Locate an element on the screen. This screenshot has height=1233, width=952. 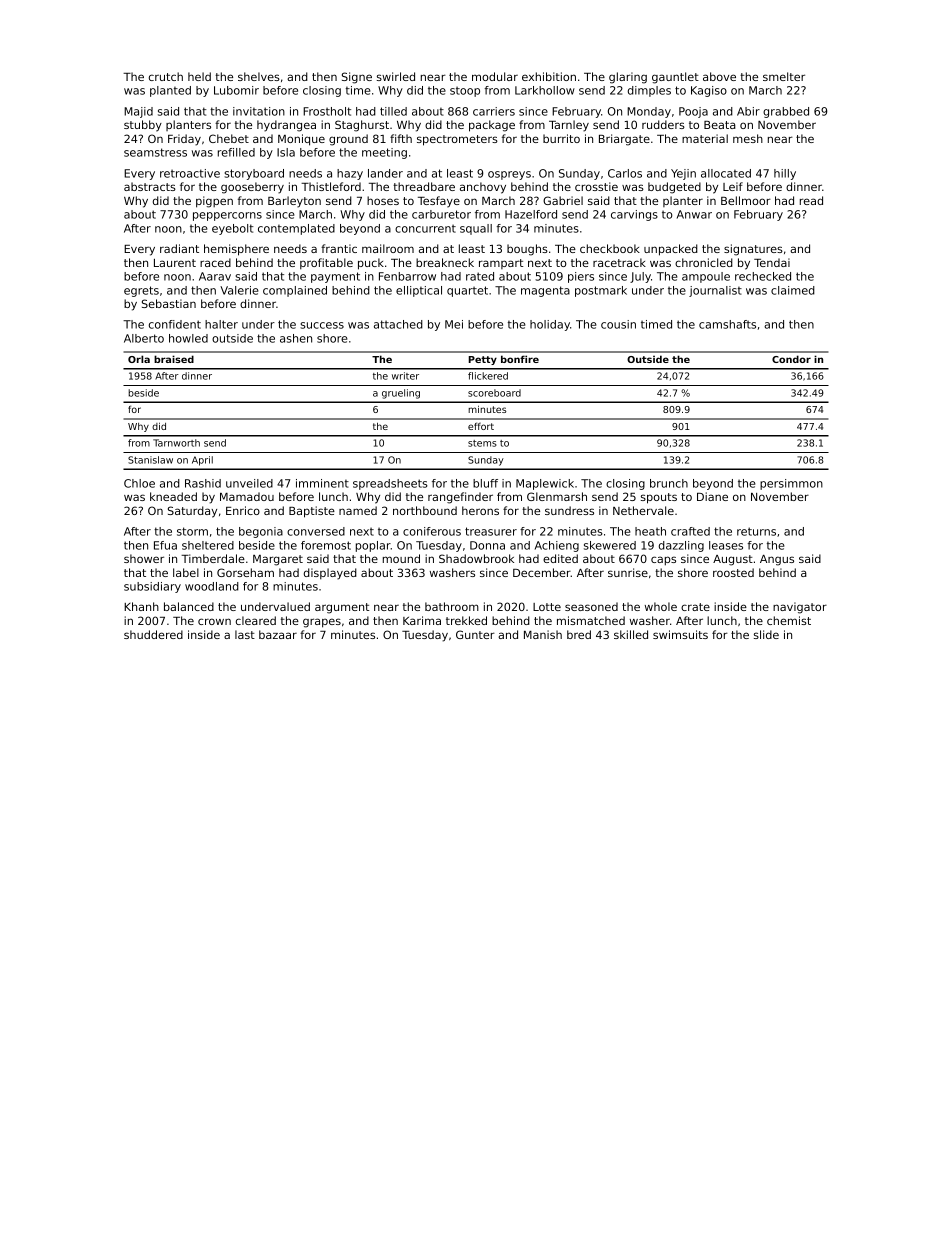
material is located at coordinates (705, 138).
